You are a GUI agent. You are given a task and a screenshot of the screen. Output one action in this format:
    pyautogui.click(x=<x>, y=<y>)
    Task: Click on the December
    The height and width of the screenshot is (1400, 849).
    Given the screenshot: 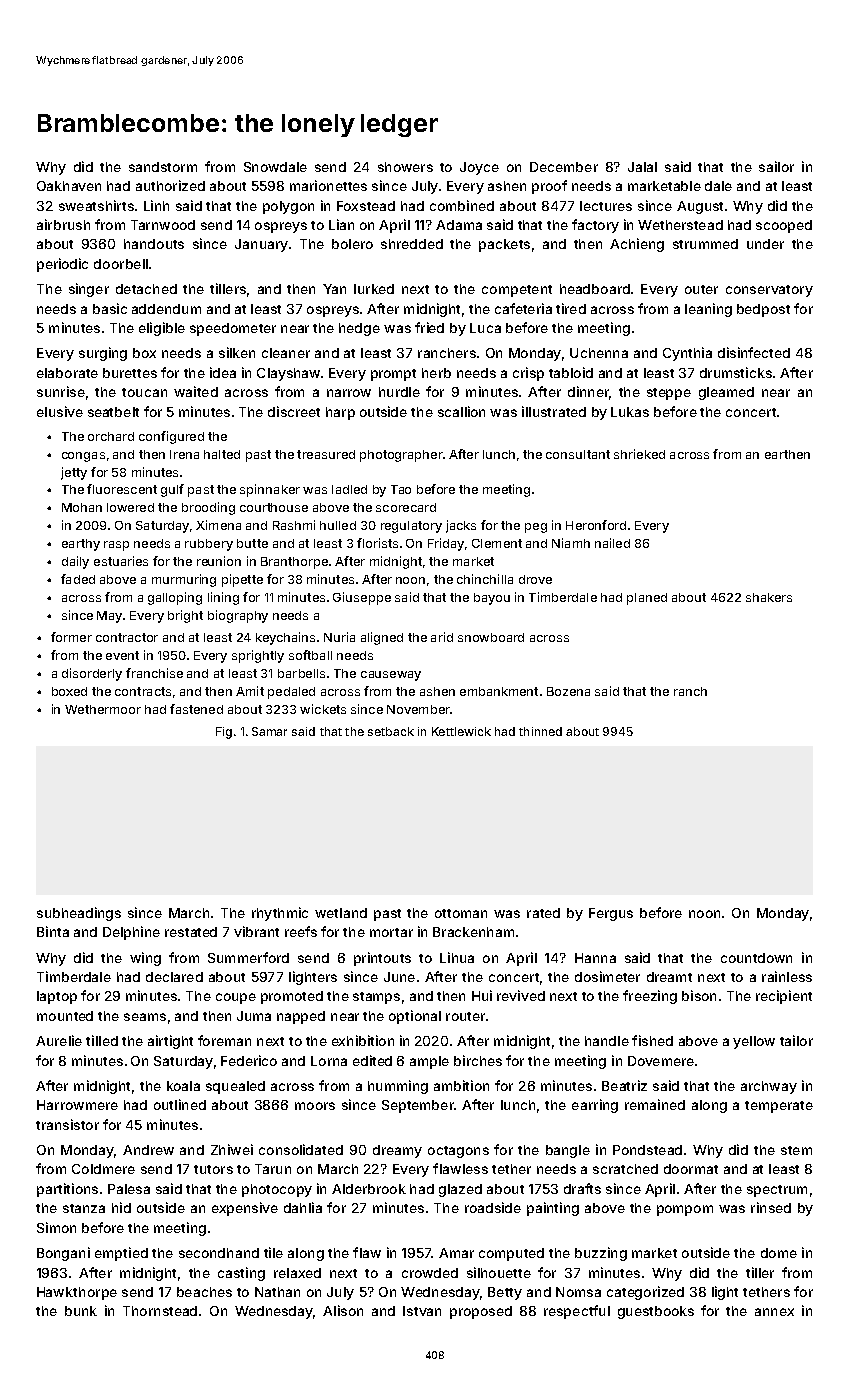 What is the action you would take?
    pyautogui.click(x=564, y=167)
